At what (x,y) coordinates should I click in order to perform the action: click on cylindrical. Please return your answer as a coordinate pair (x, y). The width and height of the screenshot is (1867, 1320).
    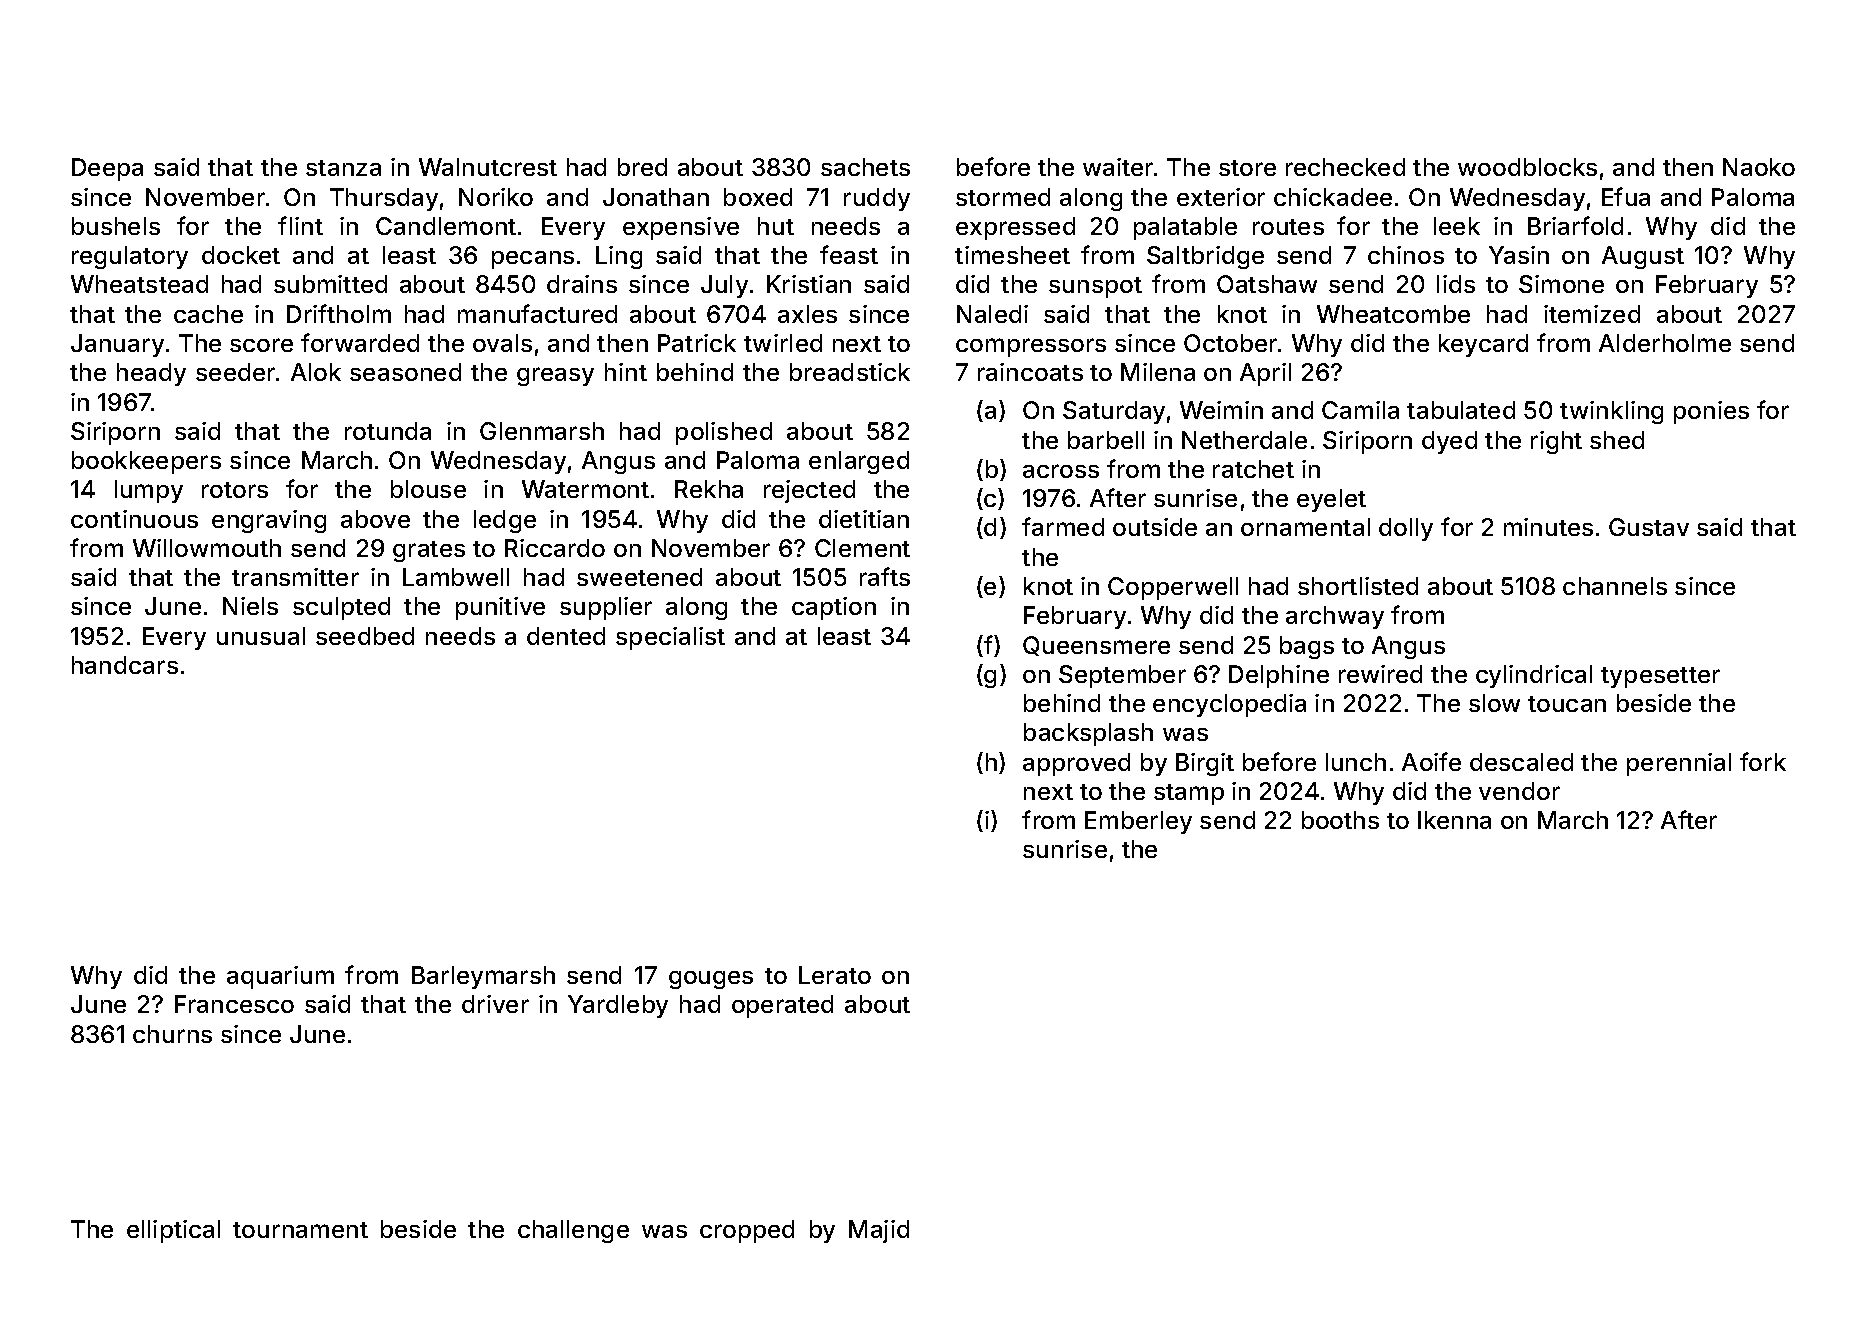
    Looking at the image, I should click on (1534, 676).
